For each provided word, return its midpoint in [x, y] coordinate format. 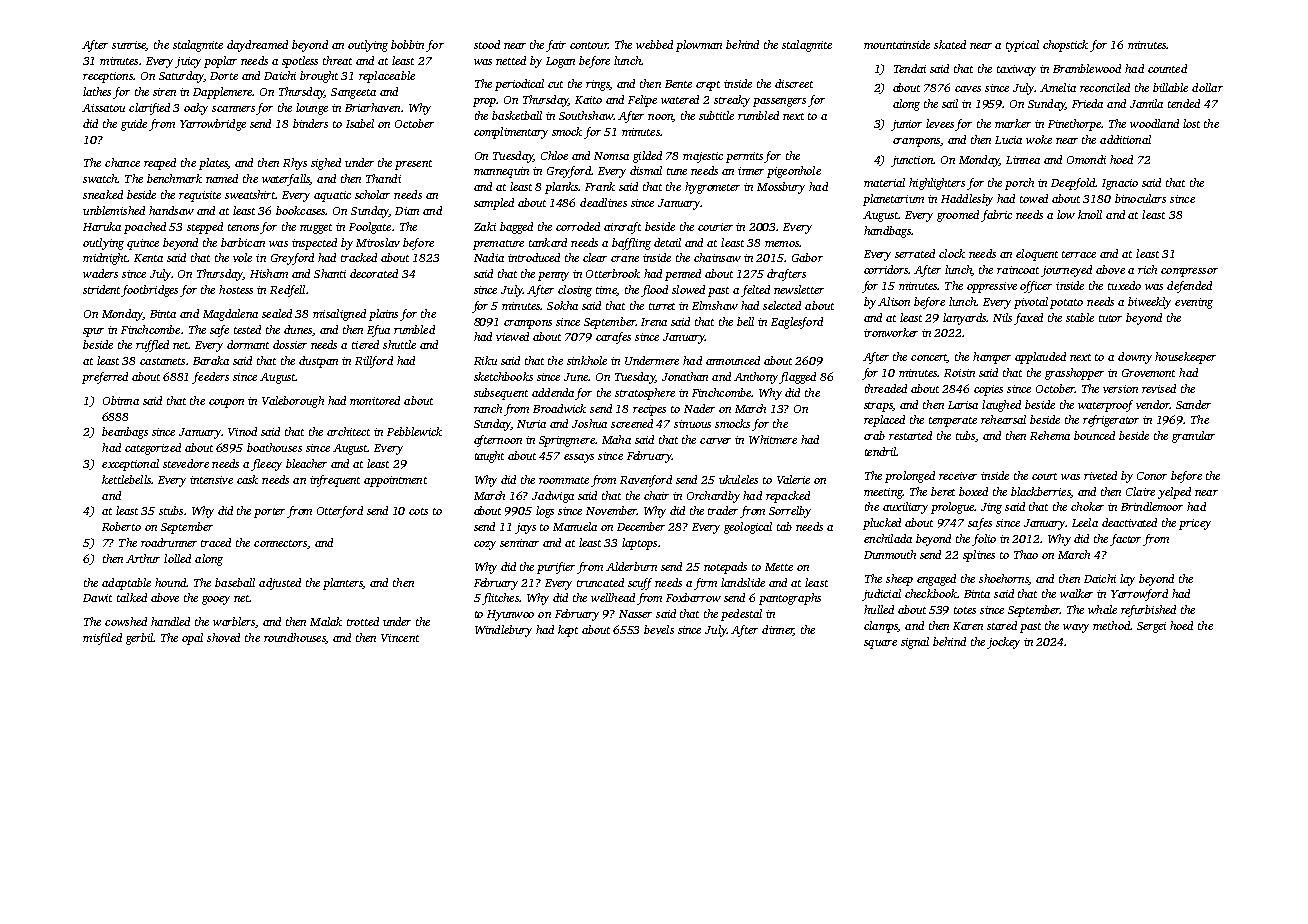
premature [498, 245]
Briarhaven [372, 107]
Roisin [959, 373]
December [641, 526]
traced [216, 542]
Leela [1085, 522]
